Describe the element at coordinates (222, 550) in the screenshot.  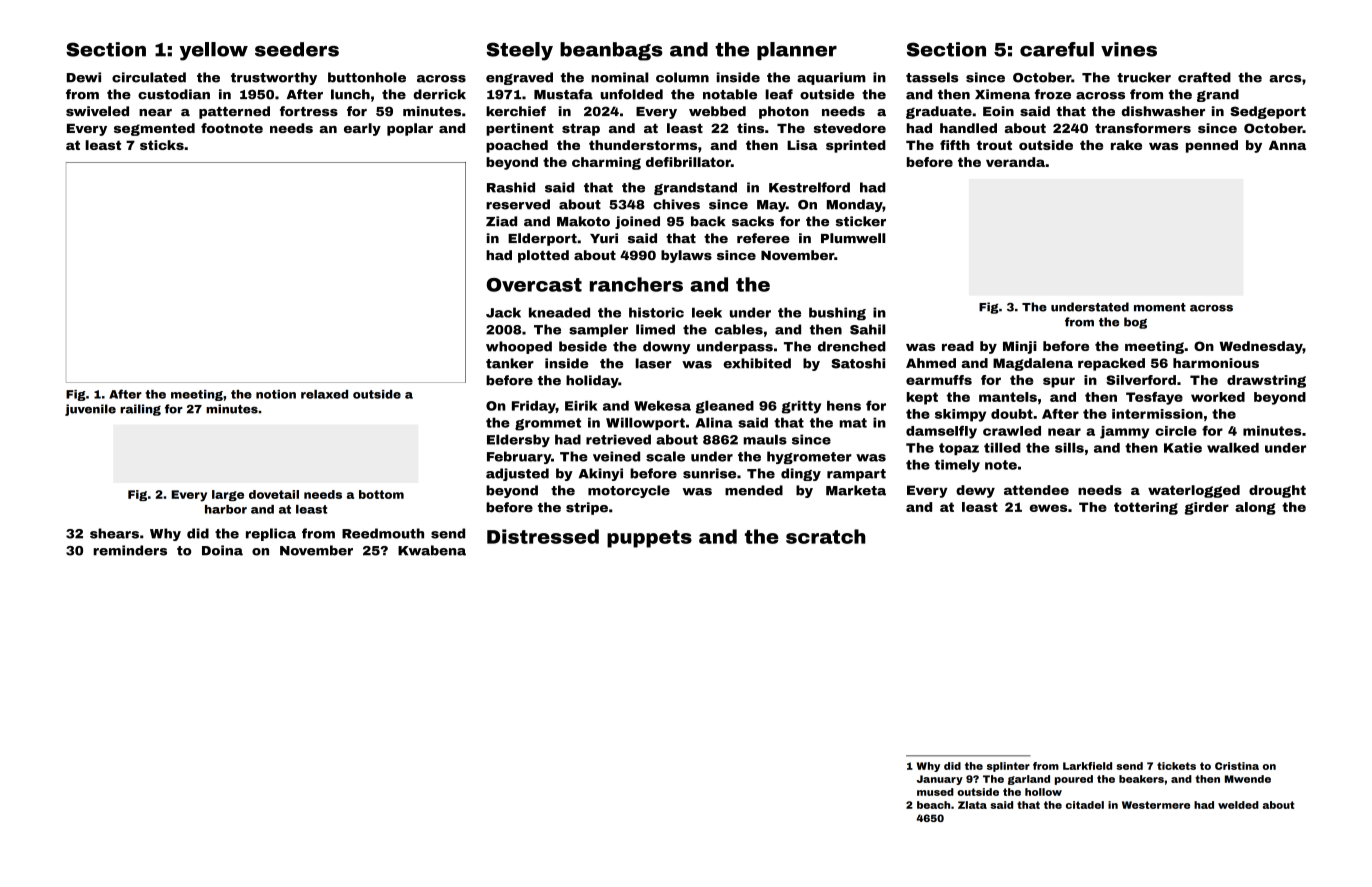
I see `Doina` at that location.
